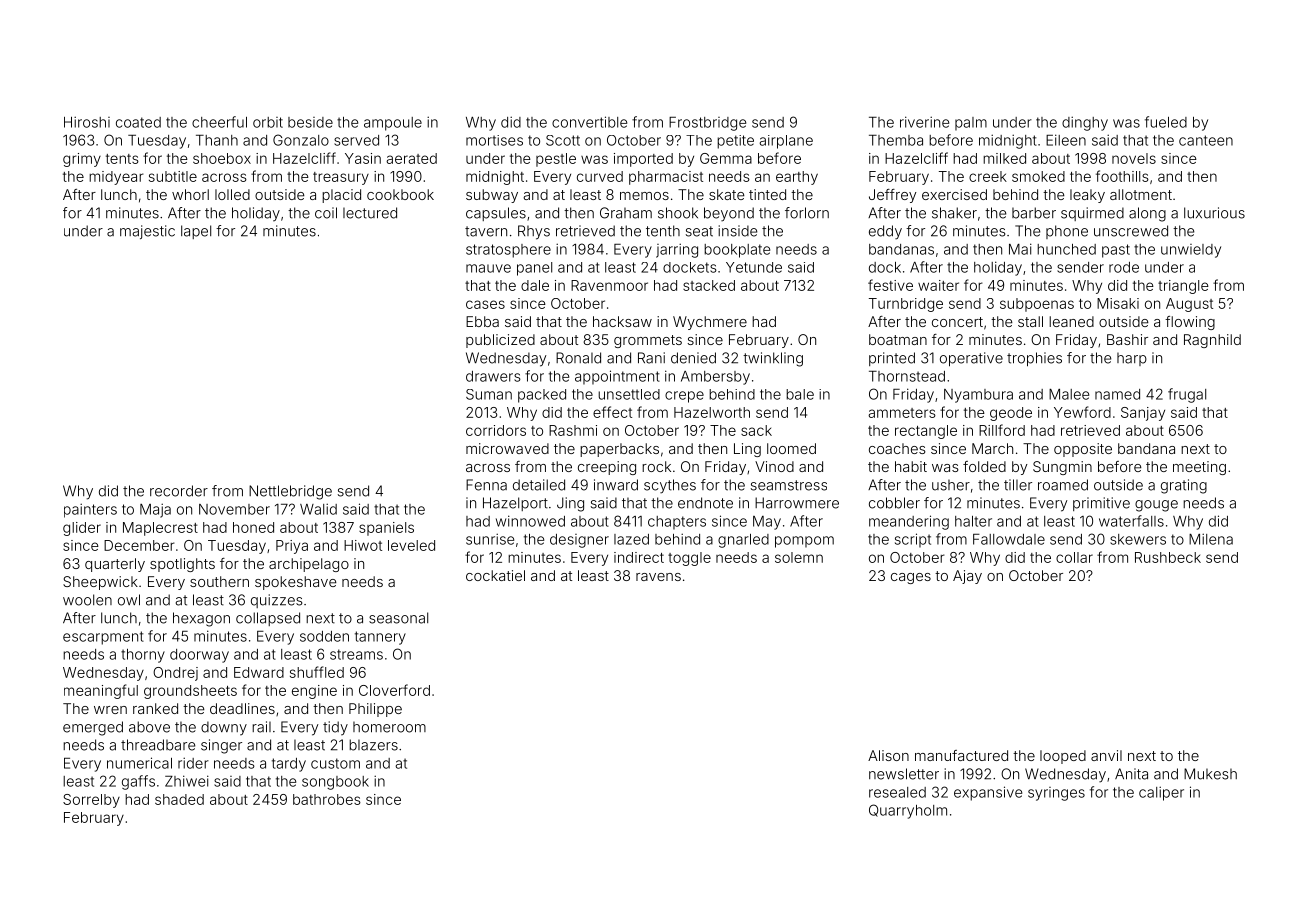 The height and width of the image is (924, 1308). Describe the element at coordinates (179, 491) in the image. I see `recorder` at that location.
